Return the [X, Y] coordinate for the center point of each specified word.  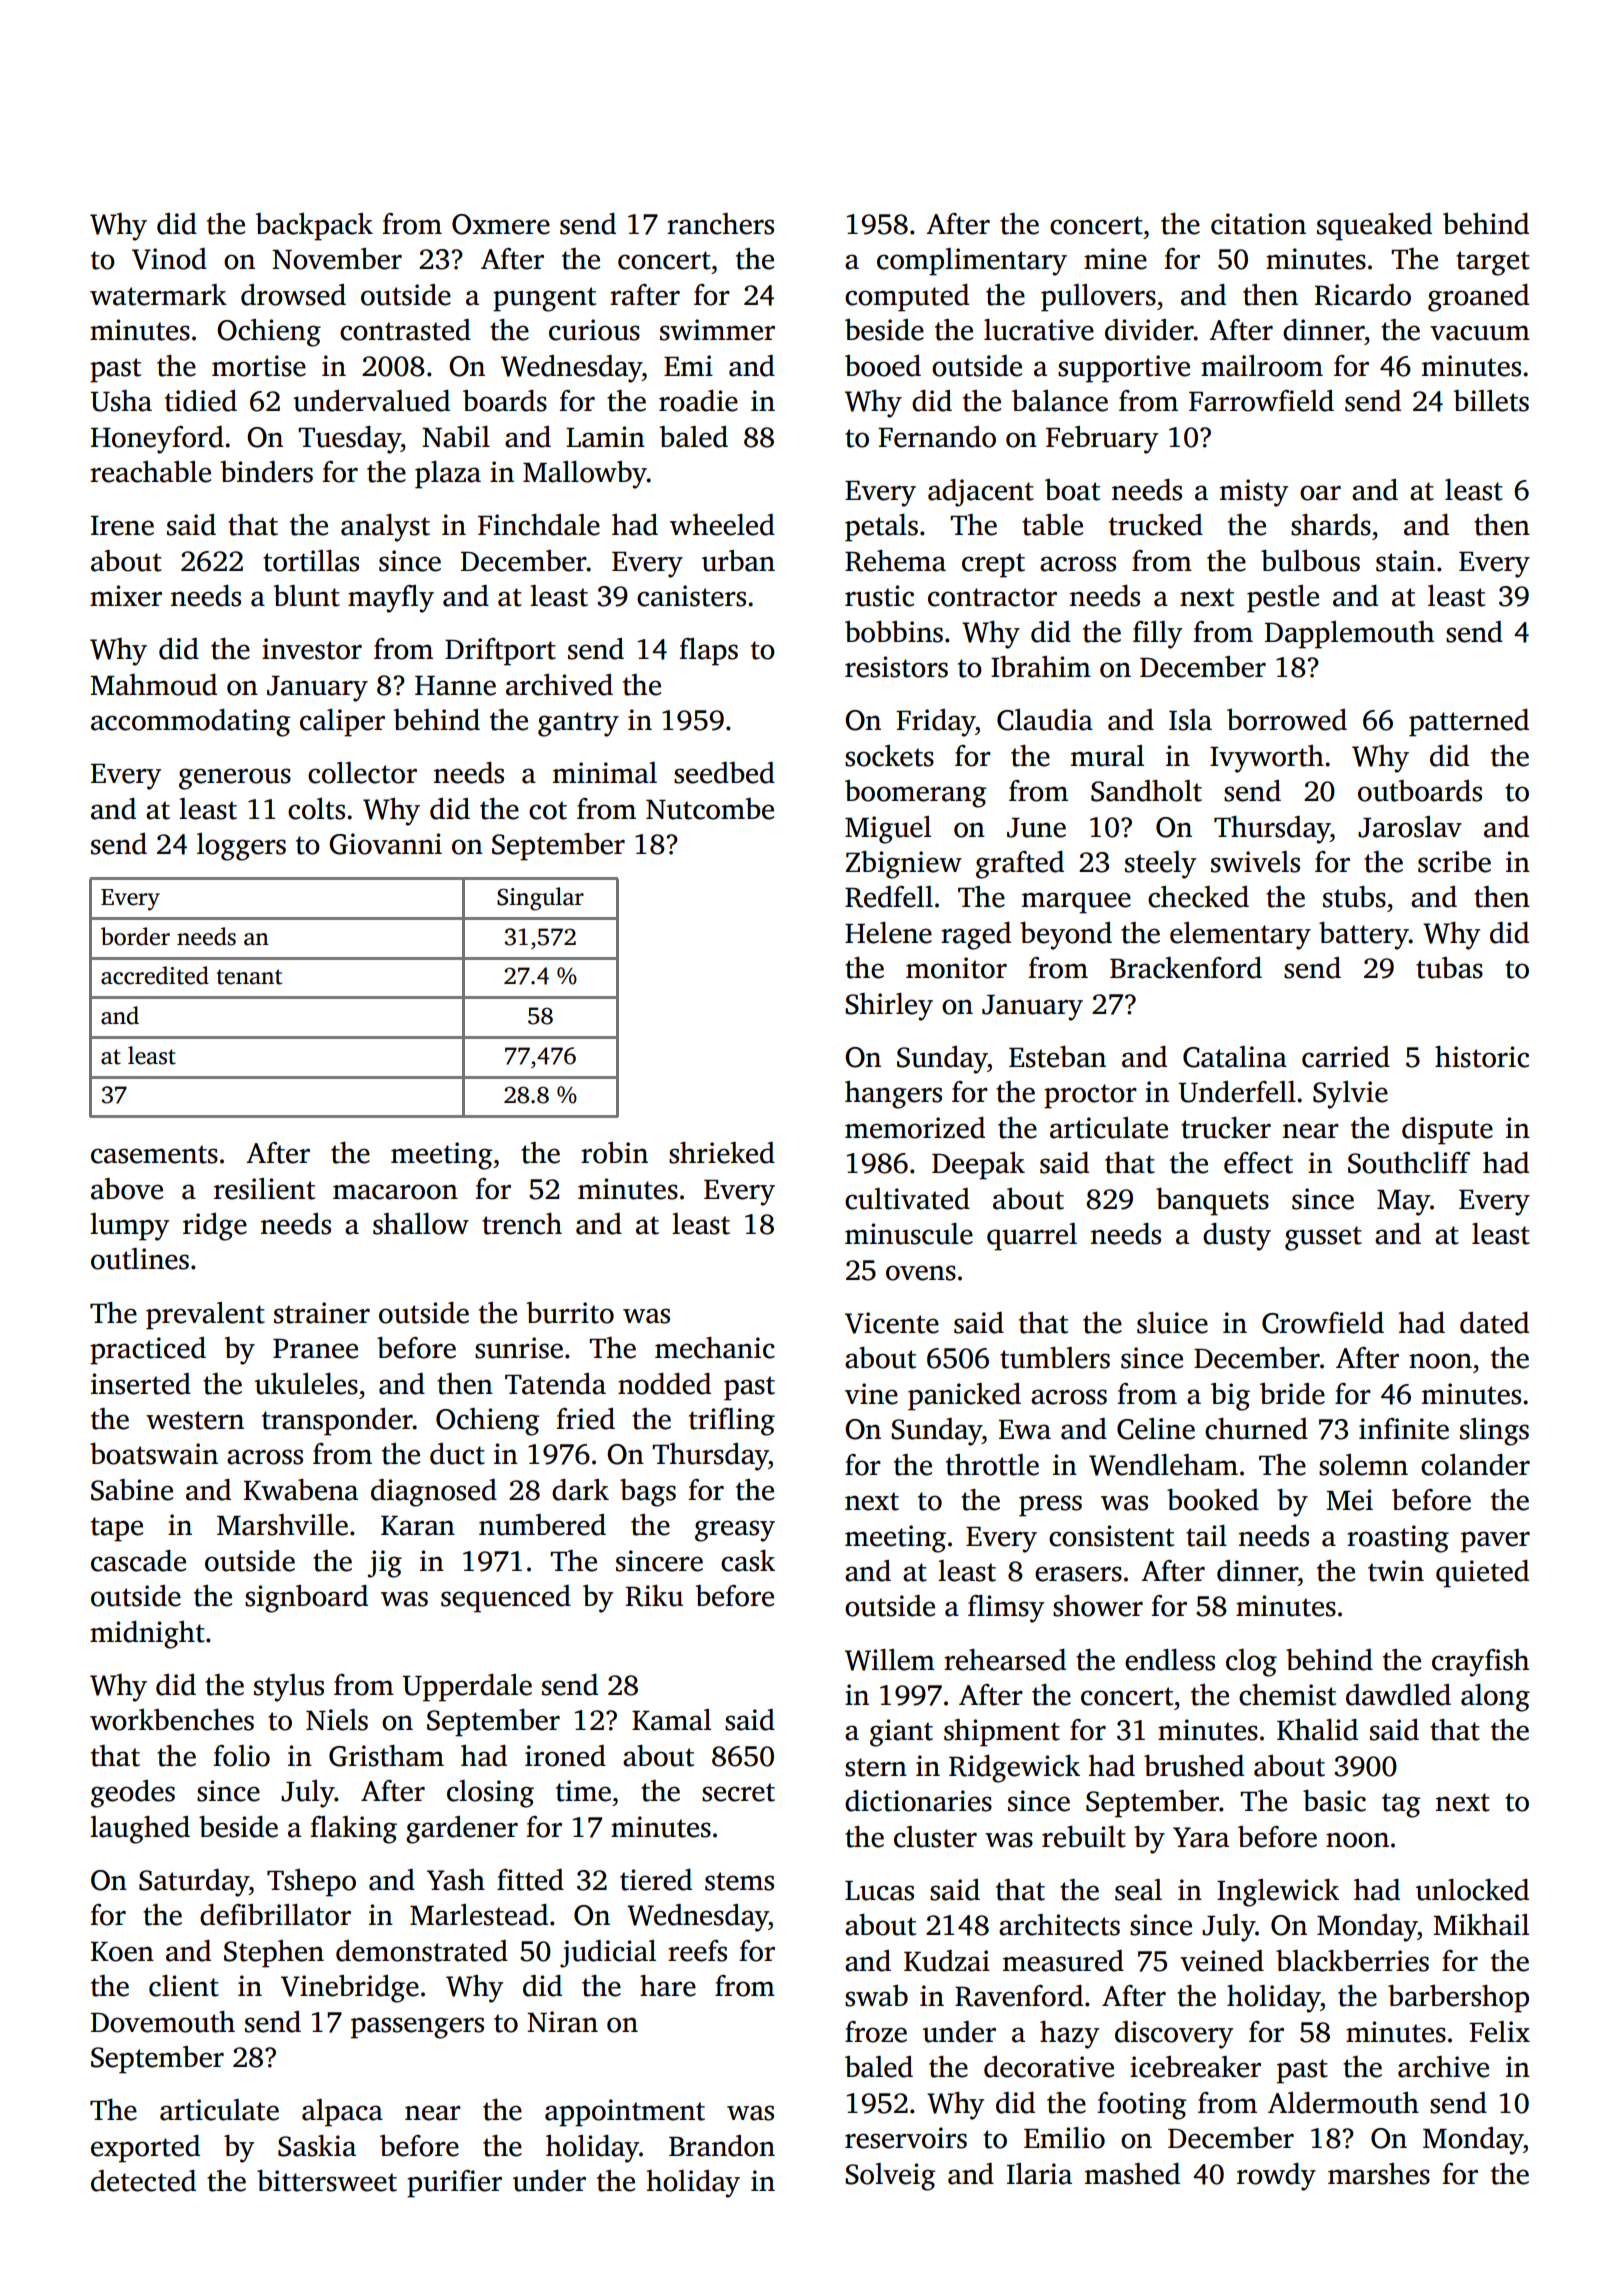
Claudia [1045, 720]
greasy [735, 1531]
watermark [158, 295]
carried [1346, 1057]
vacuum [1480, 333]
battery [1364, 936]
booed [883, 366]
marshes [1379, 2174]
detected [143, 2181]
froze [876, 2032]
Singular [540, 899]
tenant [249, 977]
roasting [1398, 1539]
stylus [289, 1688]
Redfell [889, 897]
